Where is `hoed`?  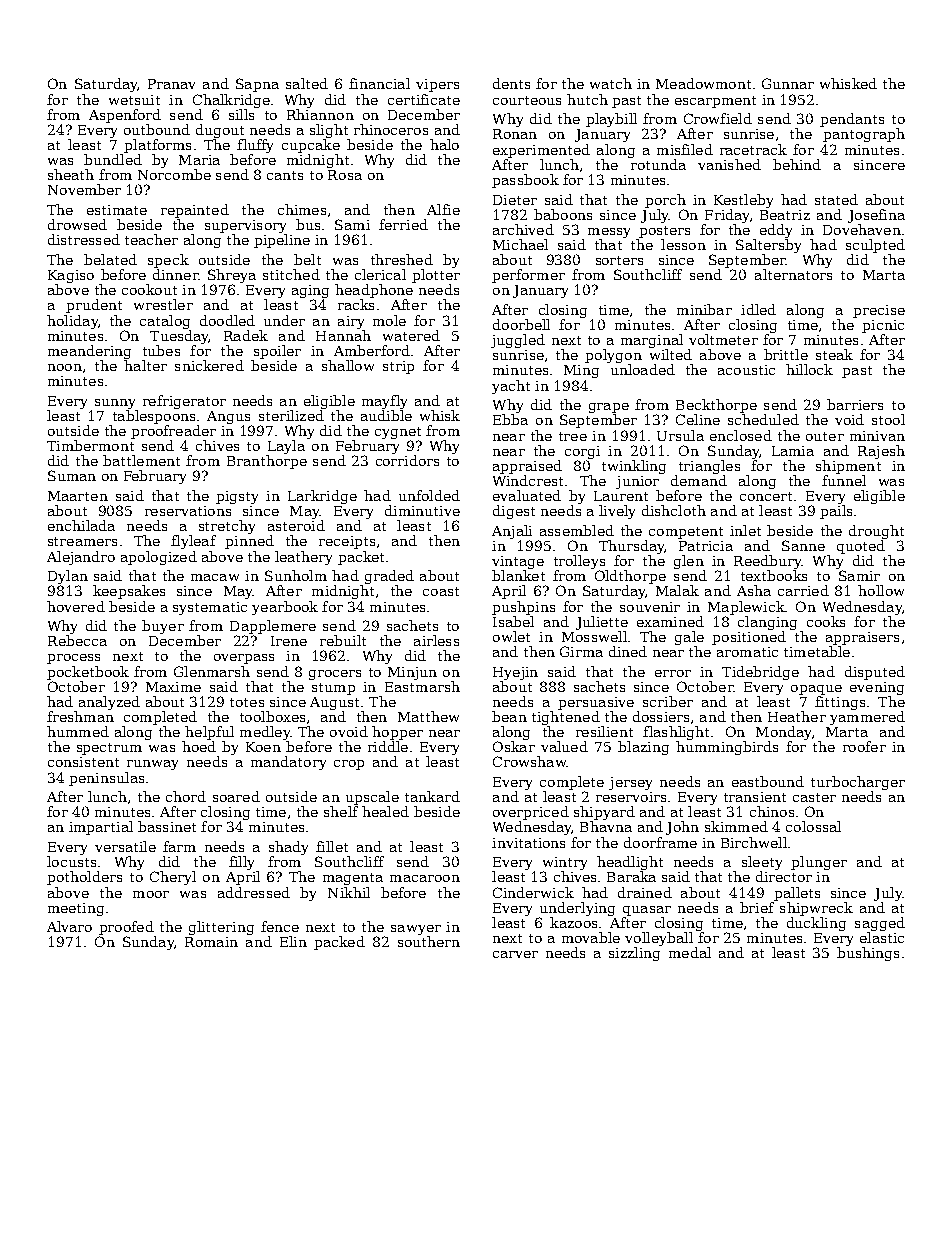
hoed is located at coordinates (199, 746).
